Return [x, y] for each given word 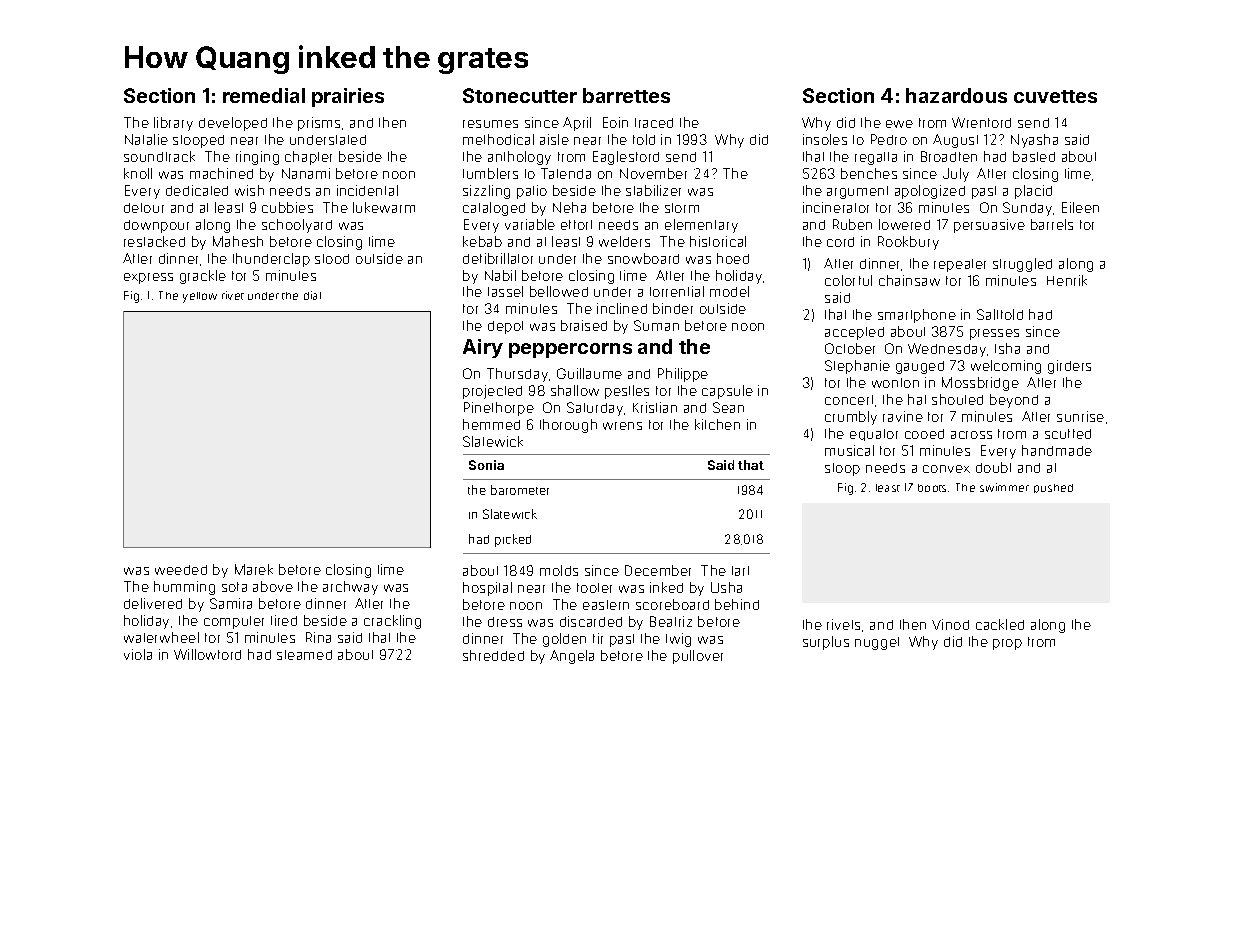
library [173, 124]
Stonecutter [520, 95]
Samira [231, 603]
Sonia [486, 465]
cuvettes [1055, 96]
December [658, 570]
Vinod [950, 624]
